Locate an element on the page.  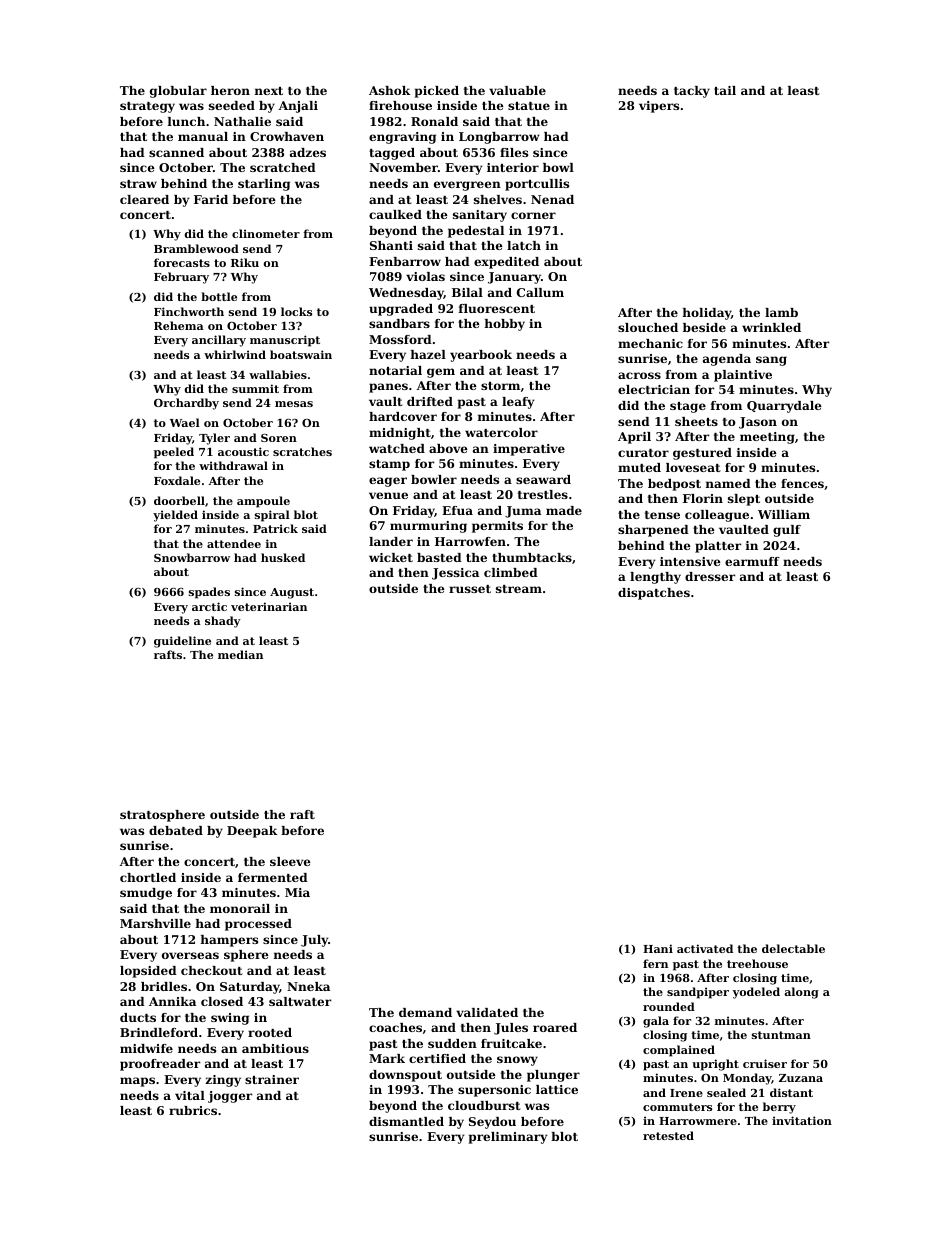
tacky is located at coordinates (692, 92).
